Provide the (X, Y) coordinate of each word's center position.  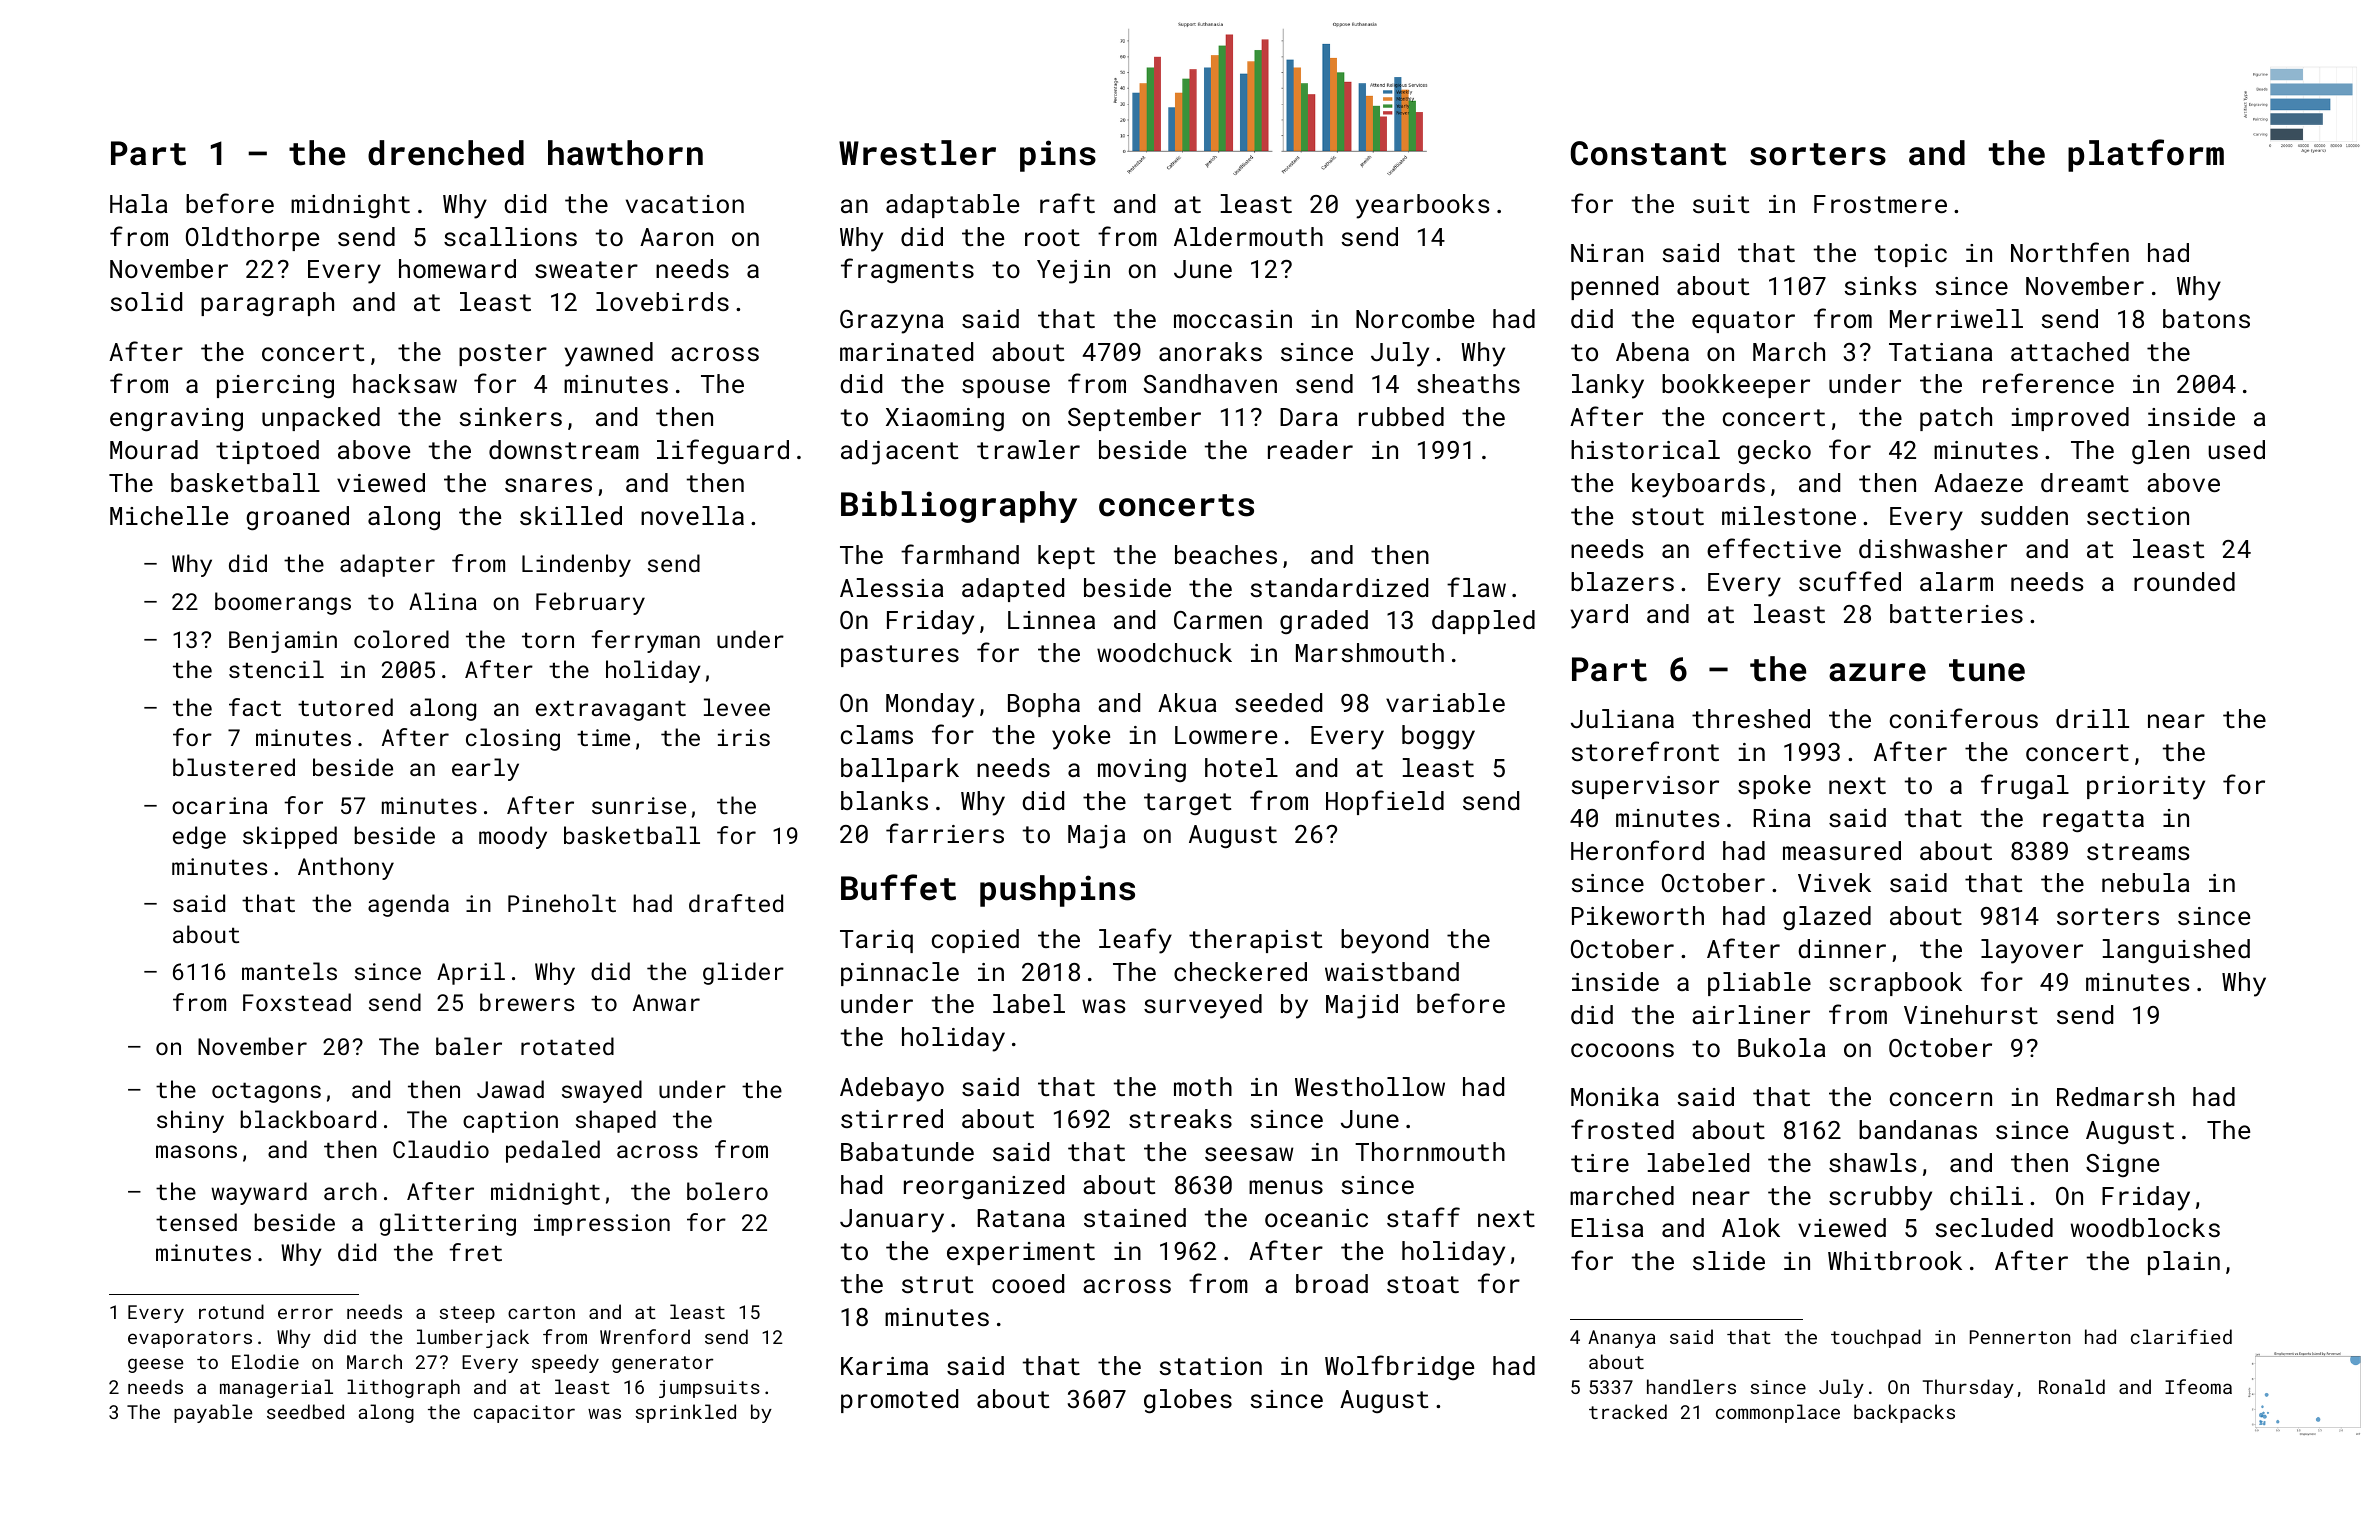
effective (1774, 548)
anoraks (1210, 351)
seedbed (305, 1411)
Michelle (169, 515)
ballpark (900, 770)
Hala (138, 203)
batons (2206, 318)
